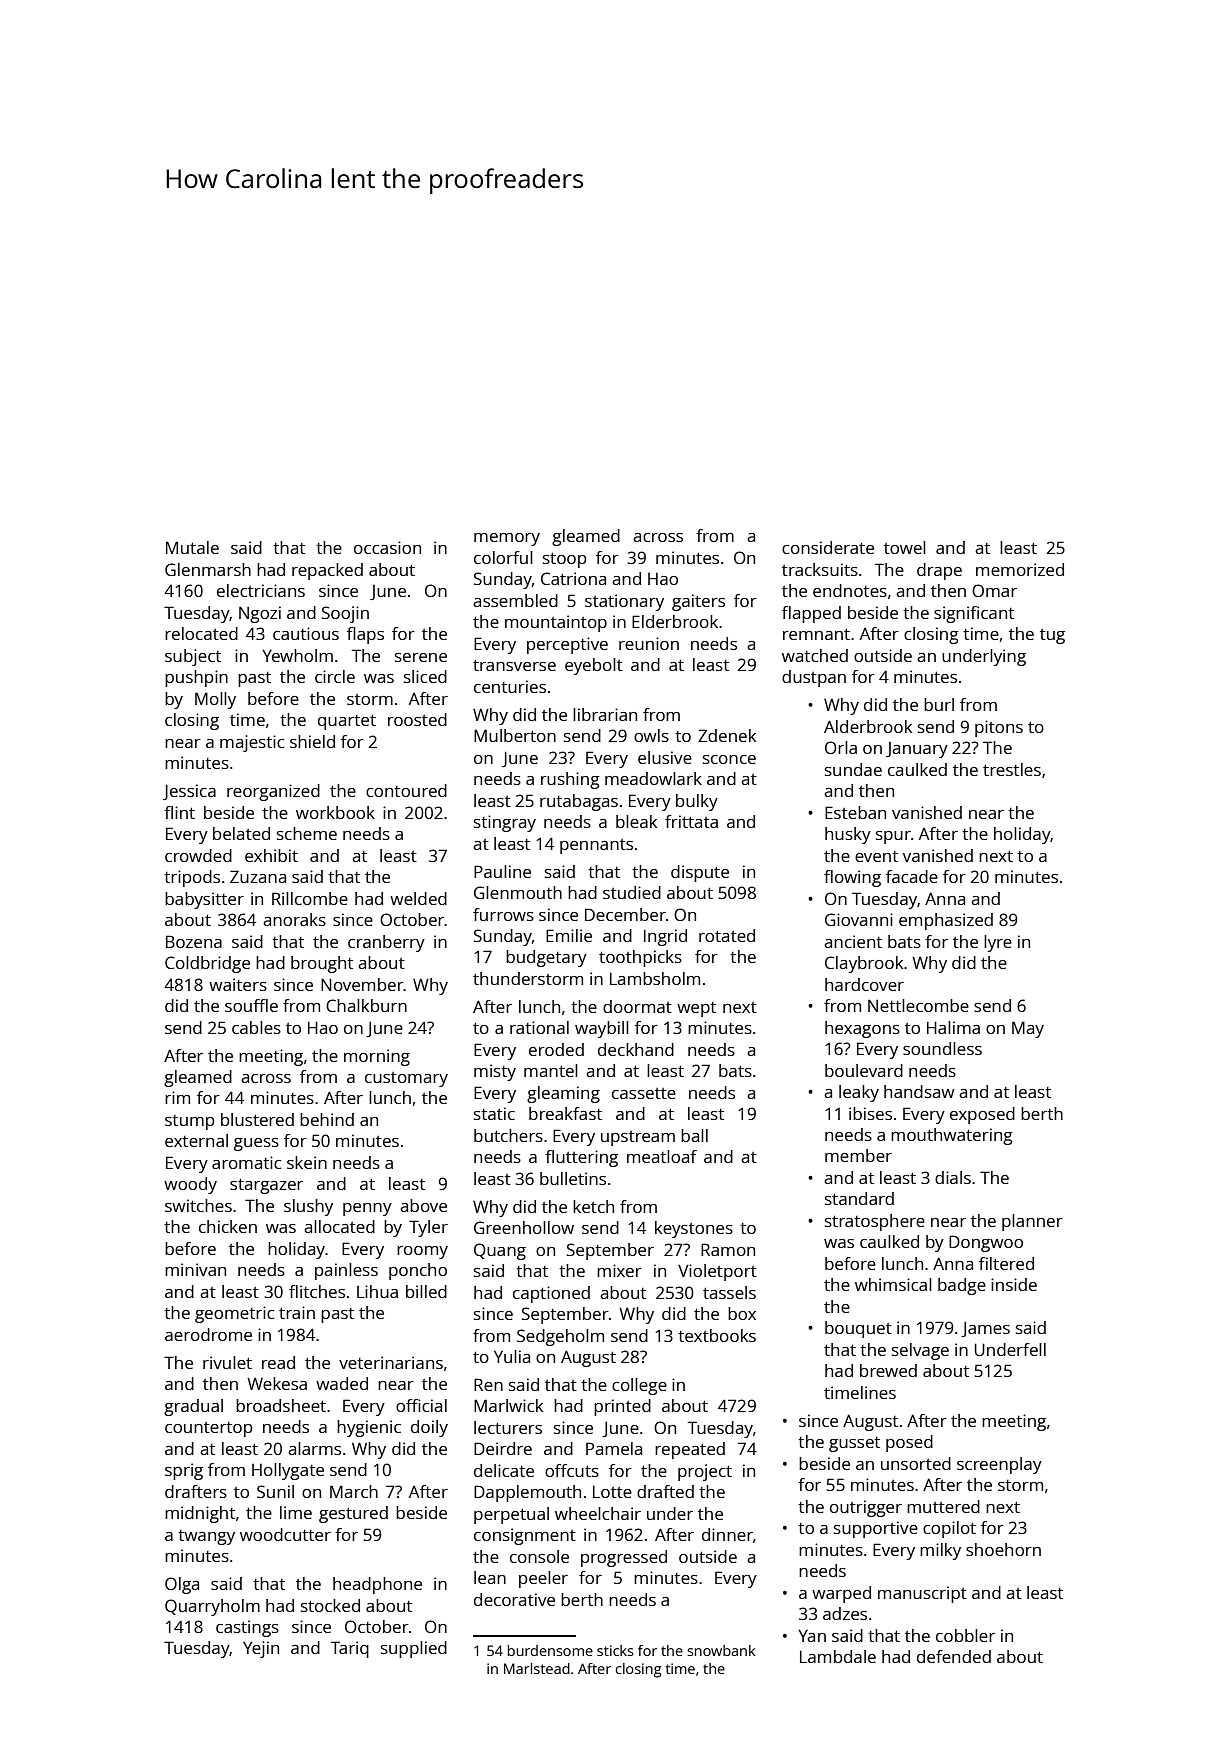 The image size is (1230, 1740). Describe the element at coordinates (196, 1140) in the document. I see `external` at that location.
